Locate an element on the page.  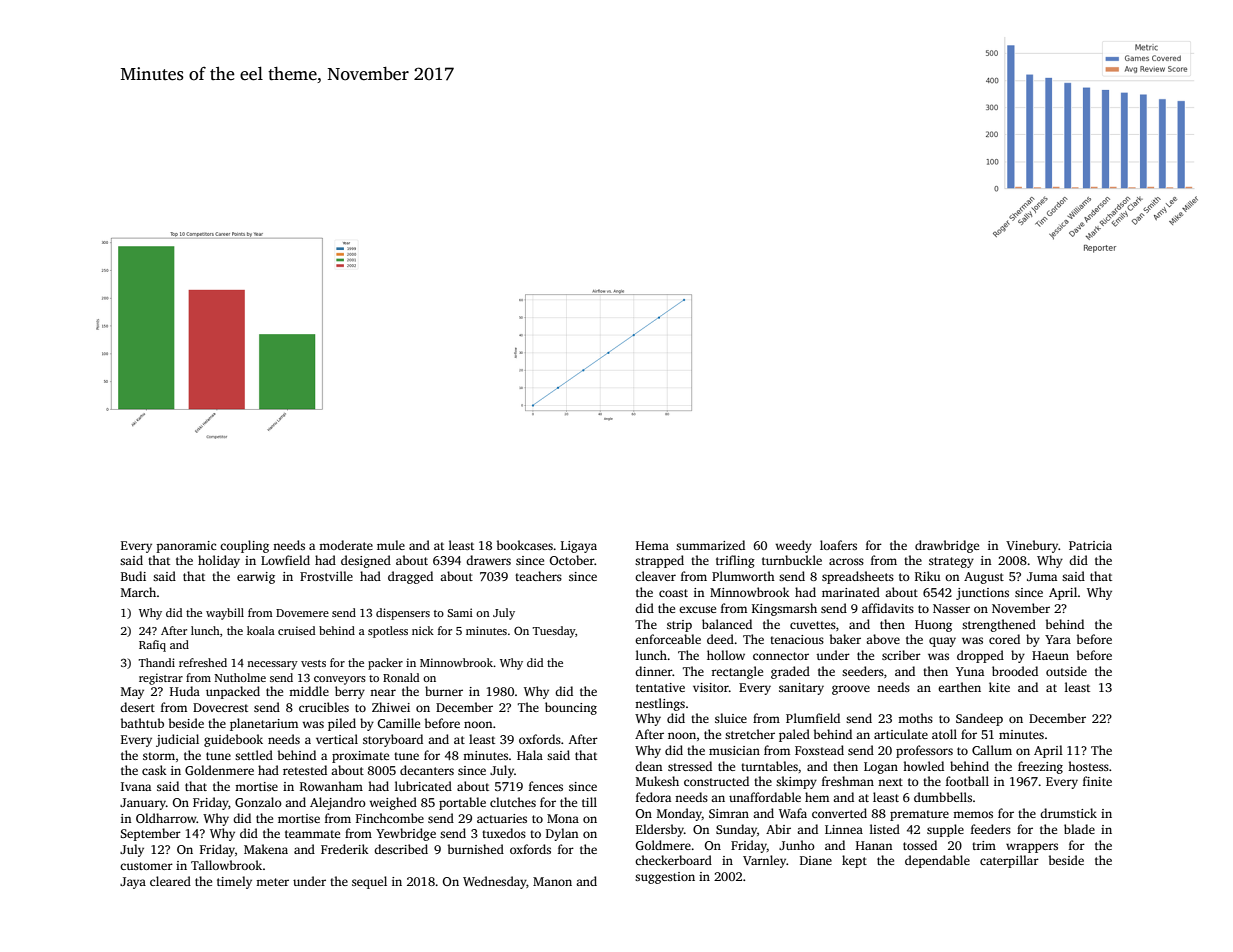
cleaver is located at coordinates (655, 576).
